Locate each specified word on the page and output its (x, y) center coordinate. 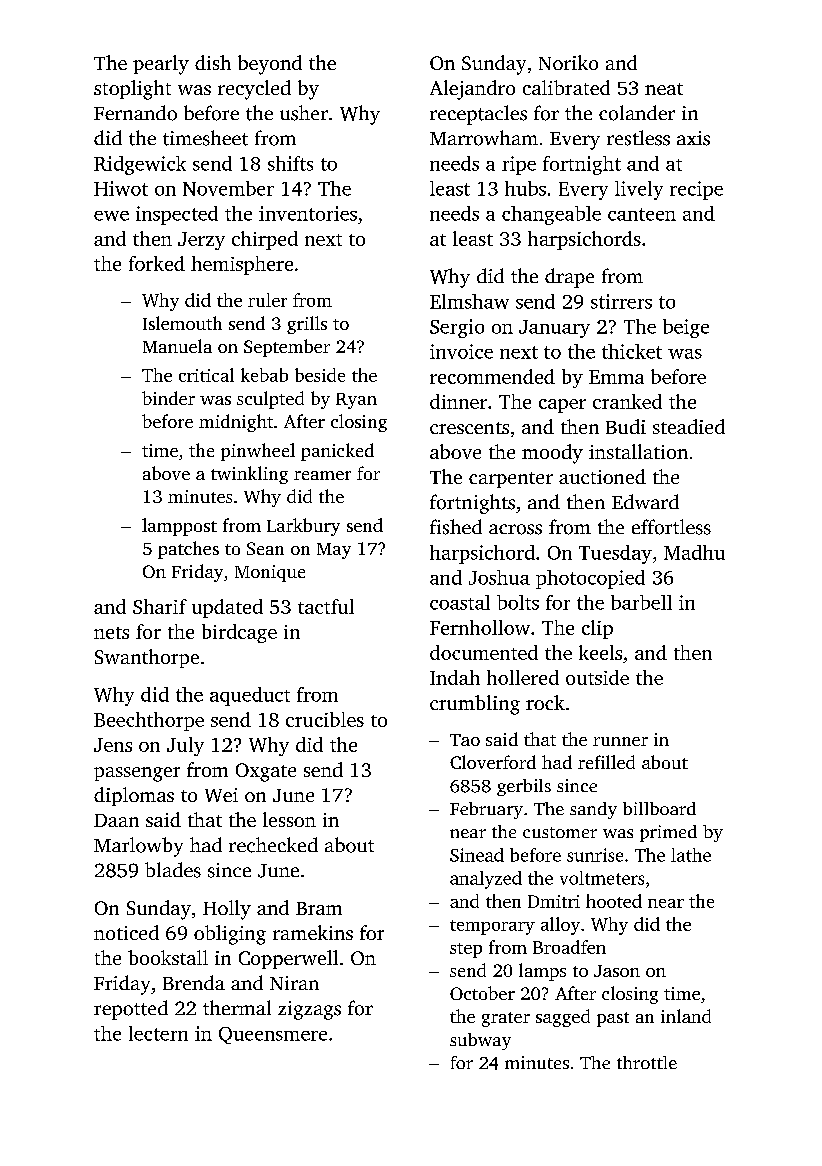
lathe (691, 855)
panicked (337, 452)
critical (206, 375)
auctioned (602, 476)
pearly (161, 65)
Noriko (568, 62)
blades (173, 870)
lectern (158, 1033)
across (515, 529)
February (486, 810)
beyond (270, 65)
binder (168, 398)
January (554, 329)
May (334, 551)
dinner (458, 401)
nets (111, 633)
